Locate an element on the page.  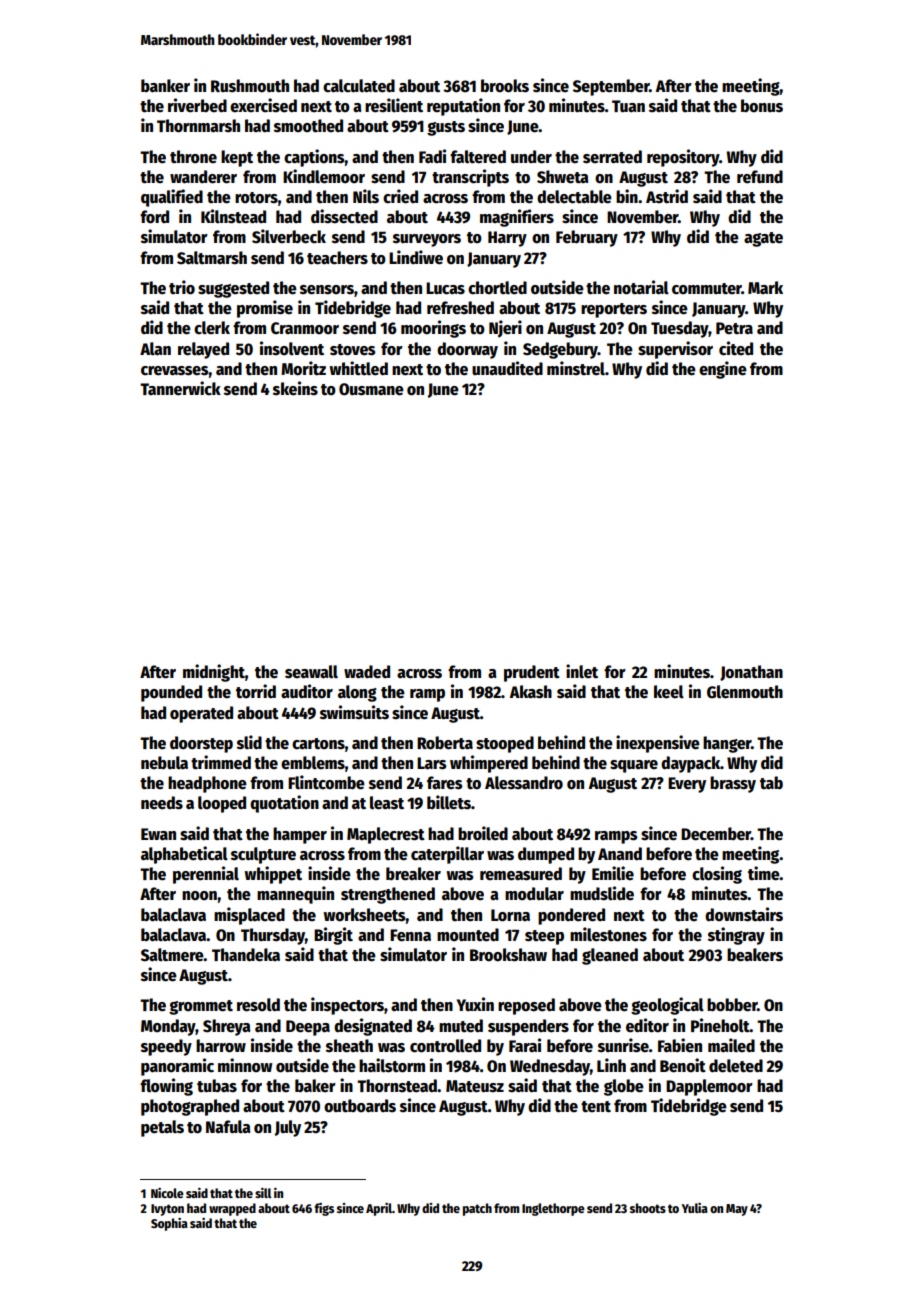
Nicole is located at coordinates (167, 1193).
